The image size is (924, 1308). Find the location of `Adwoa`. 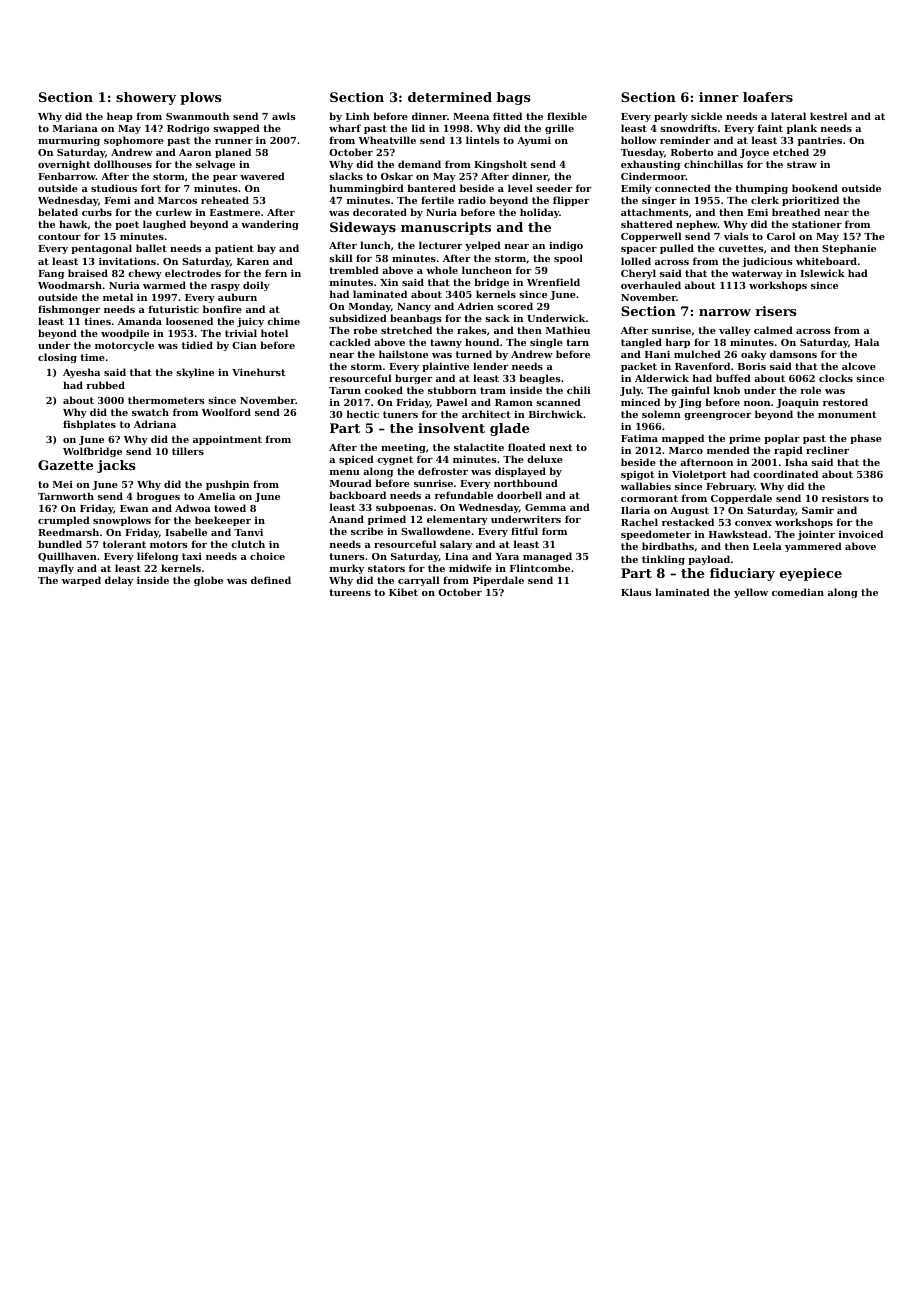

Adwoa is located at coordinates (193, 508).
